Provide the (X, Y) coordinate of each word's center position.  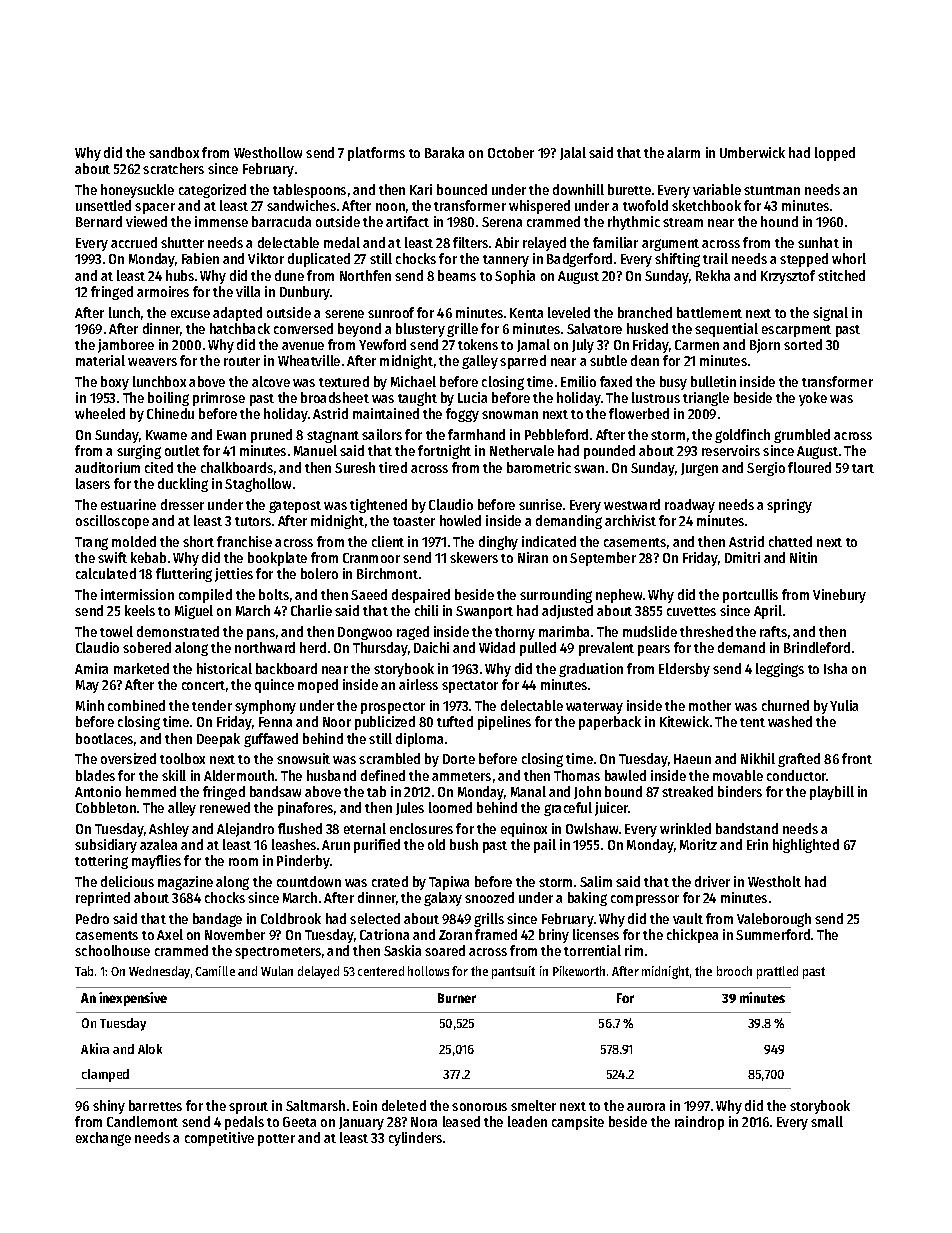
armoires (163, 291)
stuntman (772, 190)
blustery (420, 330)
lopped (835, 154)
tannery (506, 261)
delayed (318, 972)
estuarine (128, 504)
